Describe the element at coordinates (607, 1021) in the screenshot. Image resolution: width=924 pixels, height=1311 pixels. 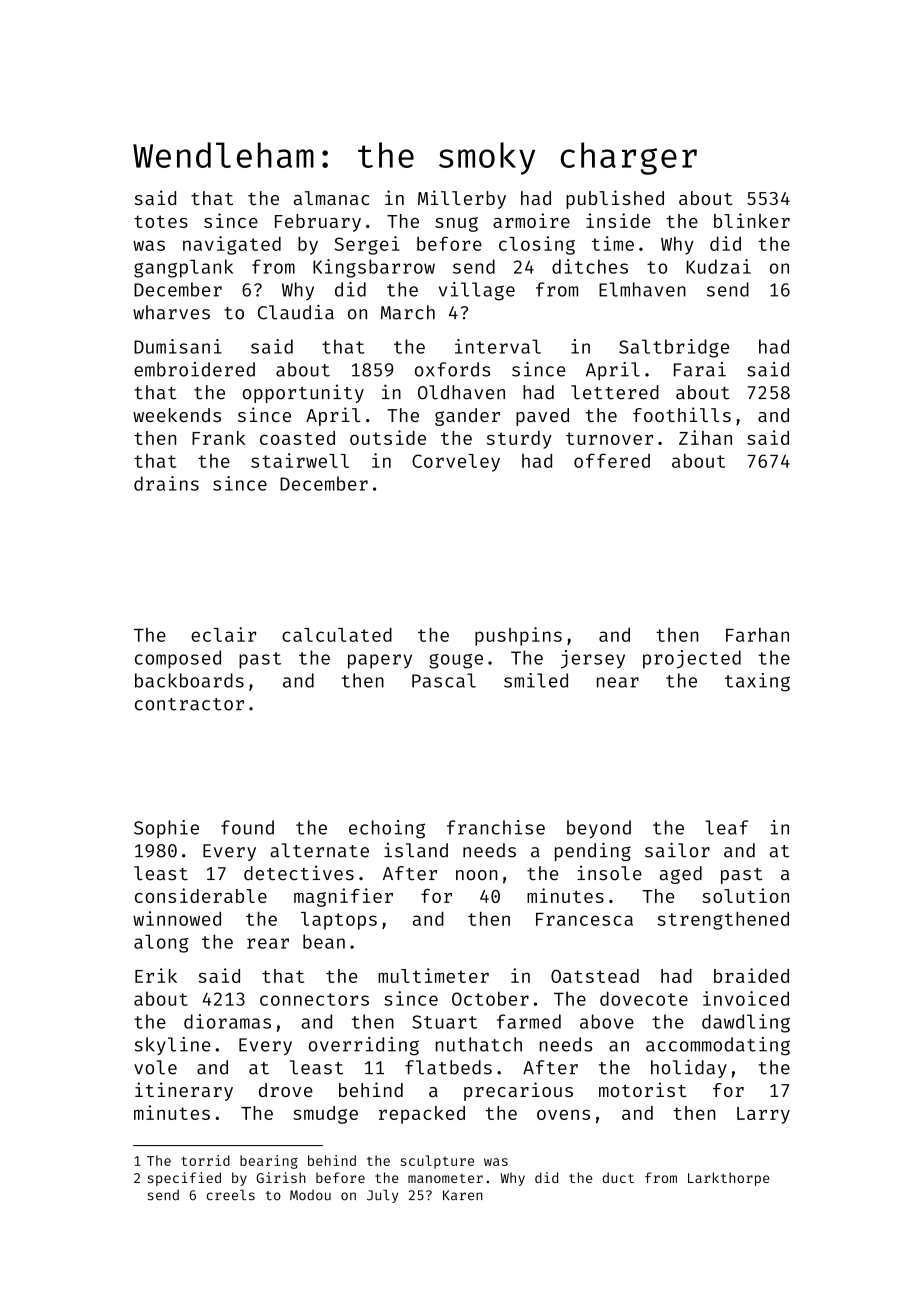
I see `above` at that location.
